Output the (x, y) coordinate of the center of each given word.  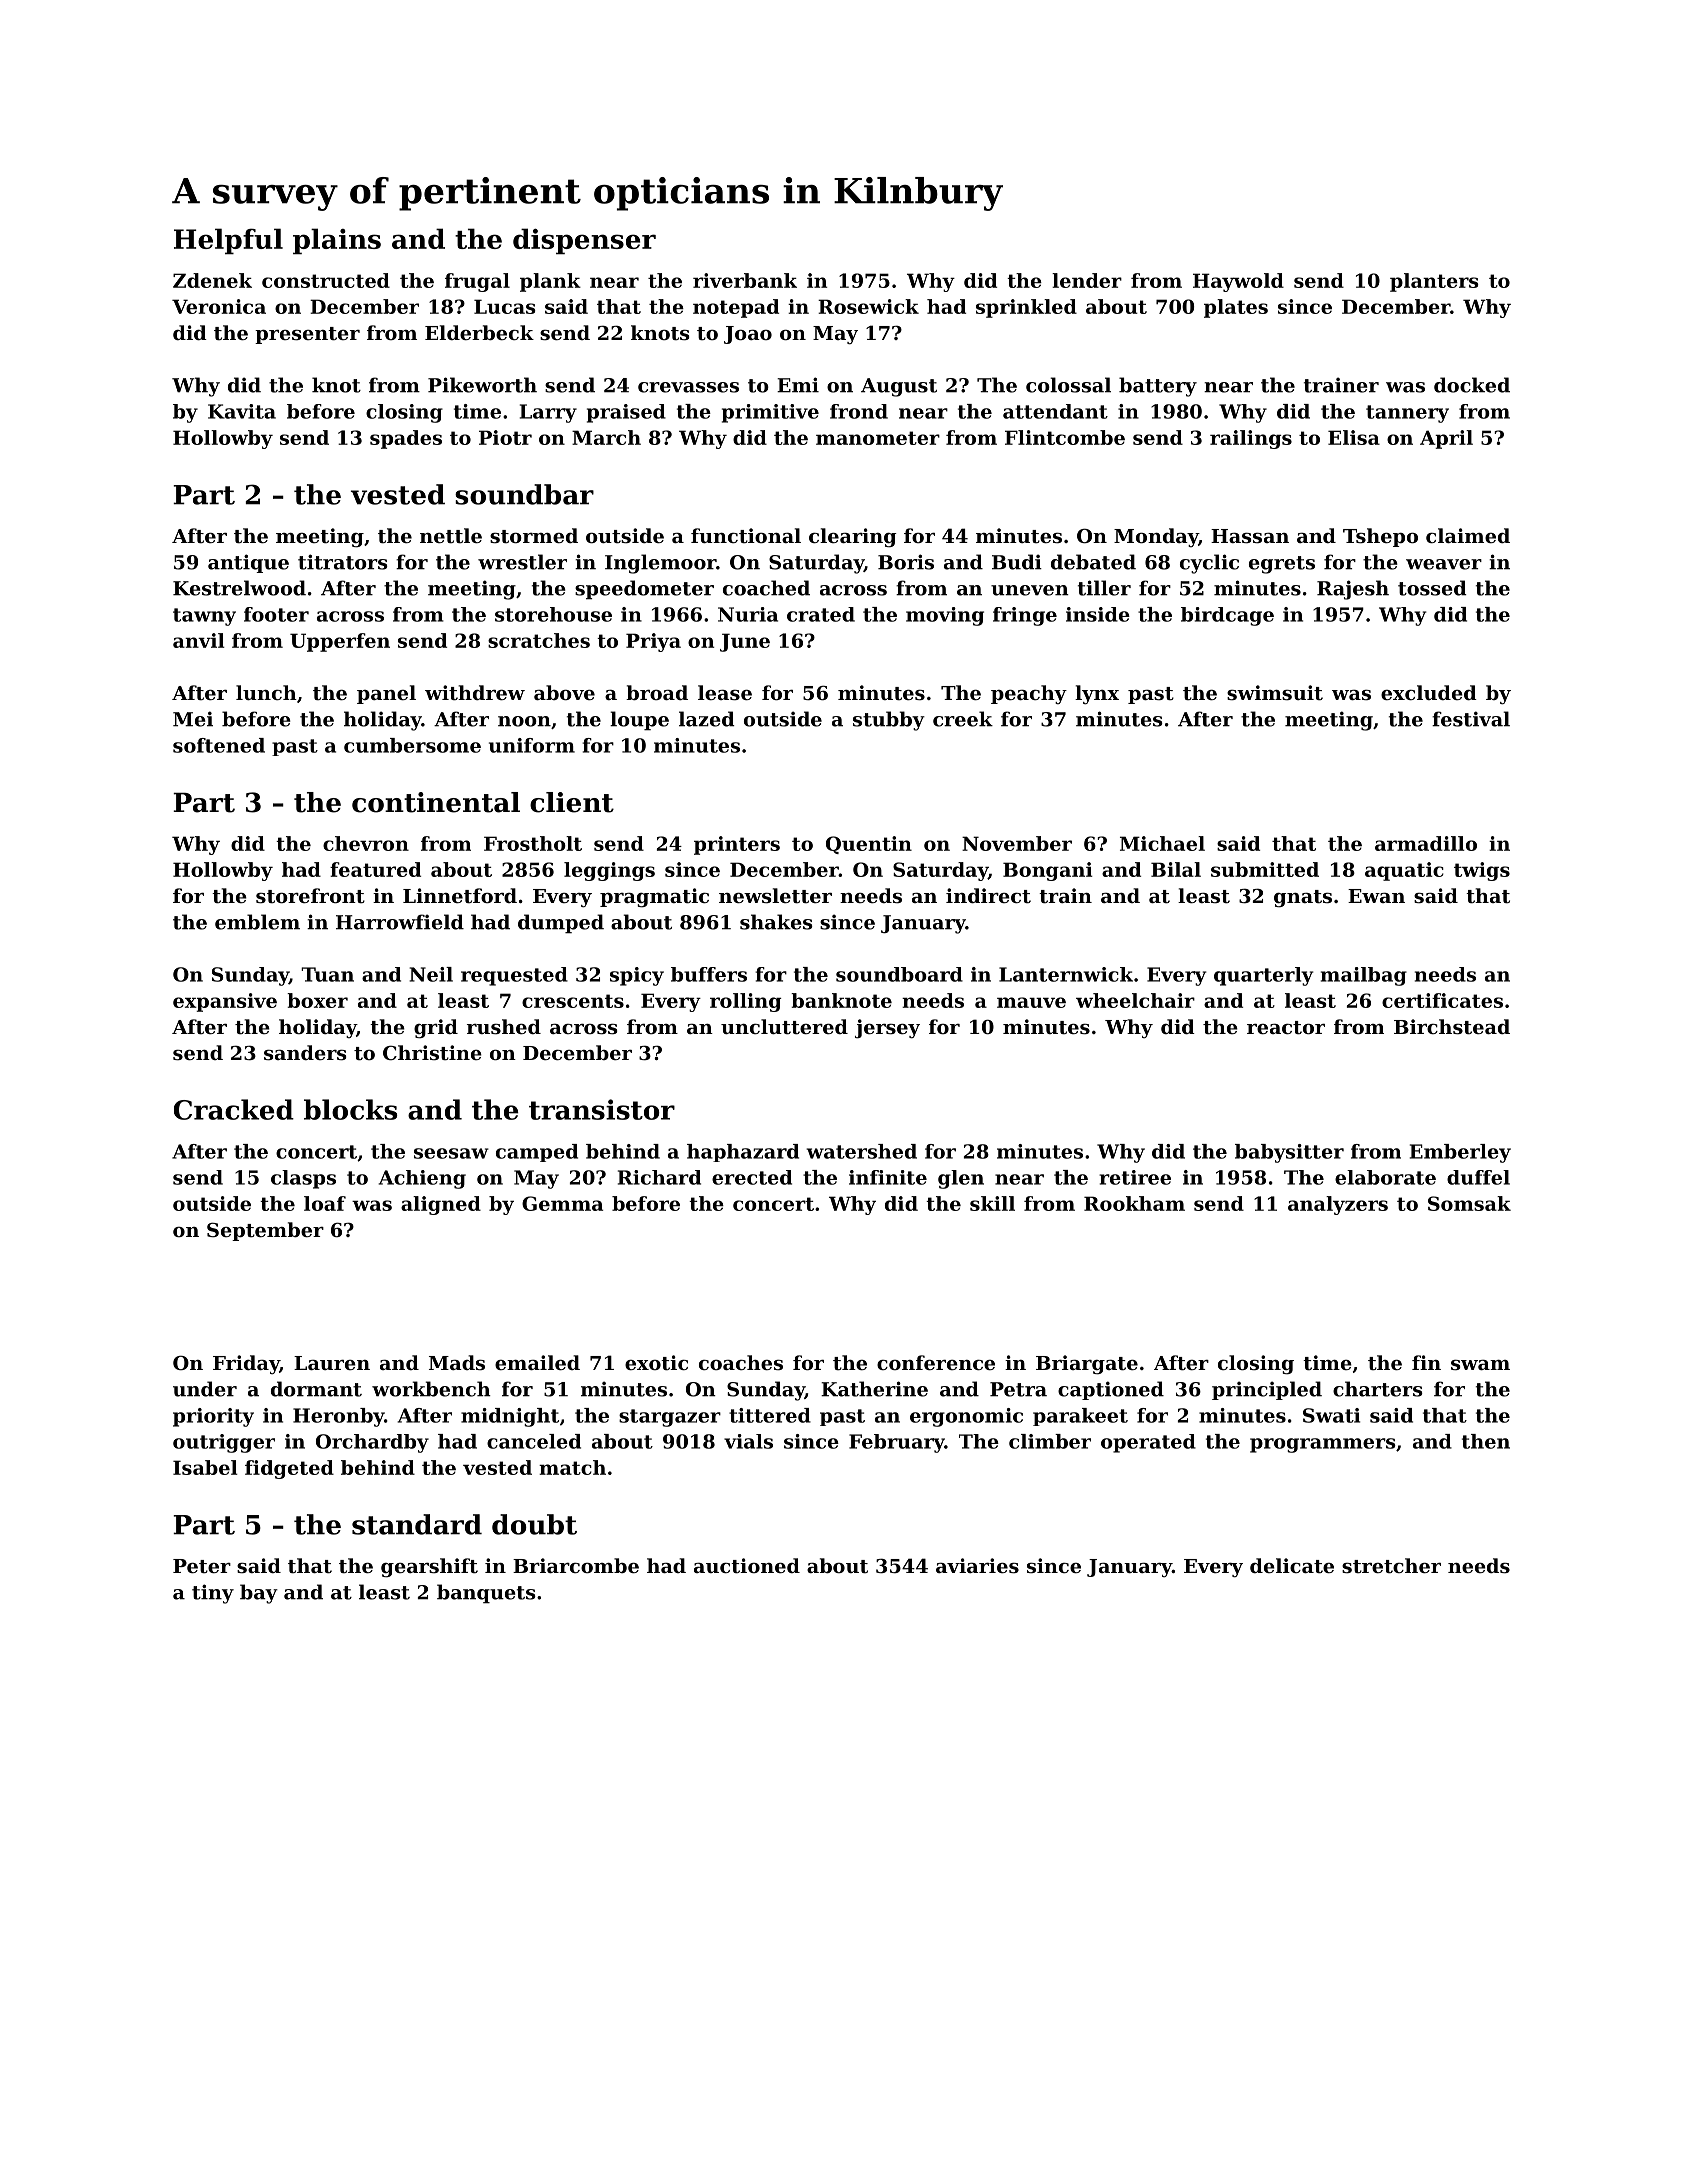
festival (1471, 719)
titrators (343, 562)
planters (1434, 282)
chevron (366, 843)
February (897, 1443)
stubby (889, 721)
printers (737, 845)
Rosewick (868, 306)
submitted (1265, 869)
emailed (537, 1362)
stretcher (1391, 1566)
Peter (202, 1566)
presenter (307, 335)
